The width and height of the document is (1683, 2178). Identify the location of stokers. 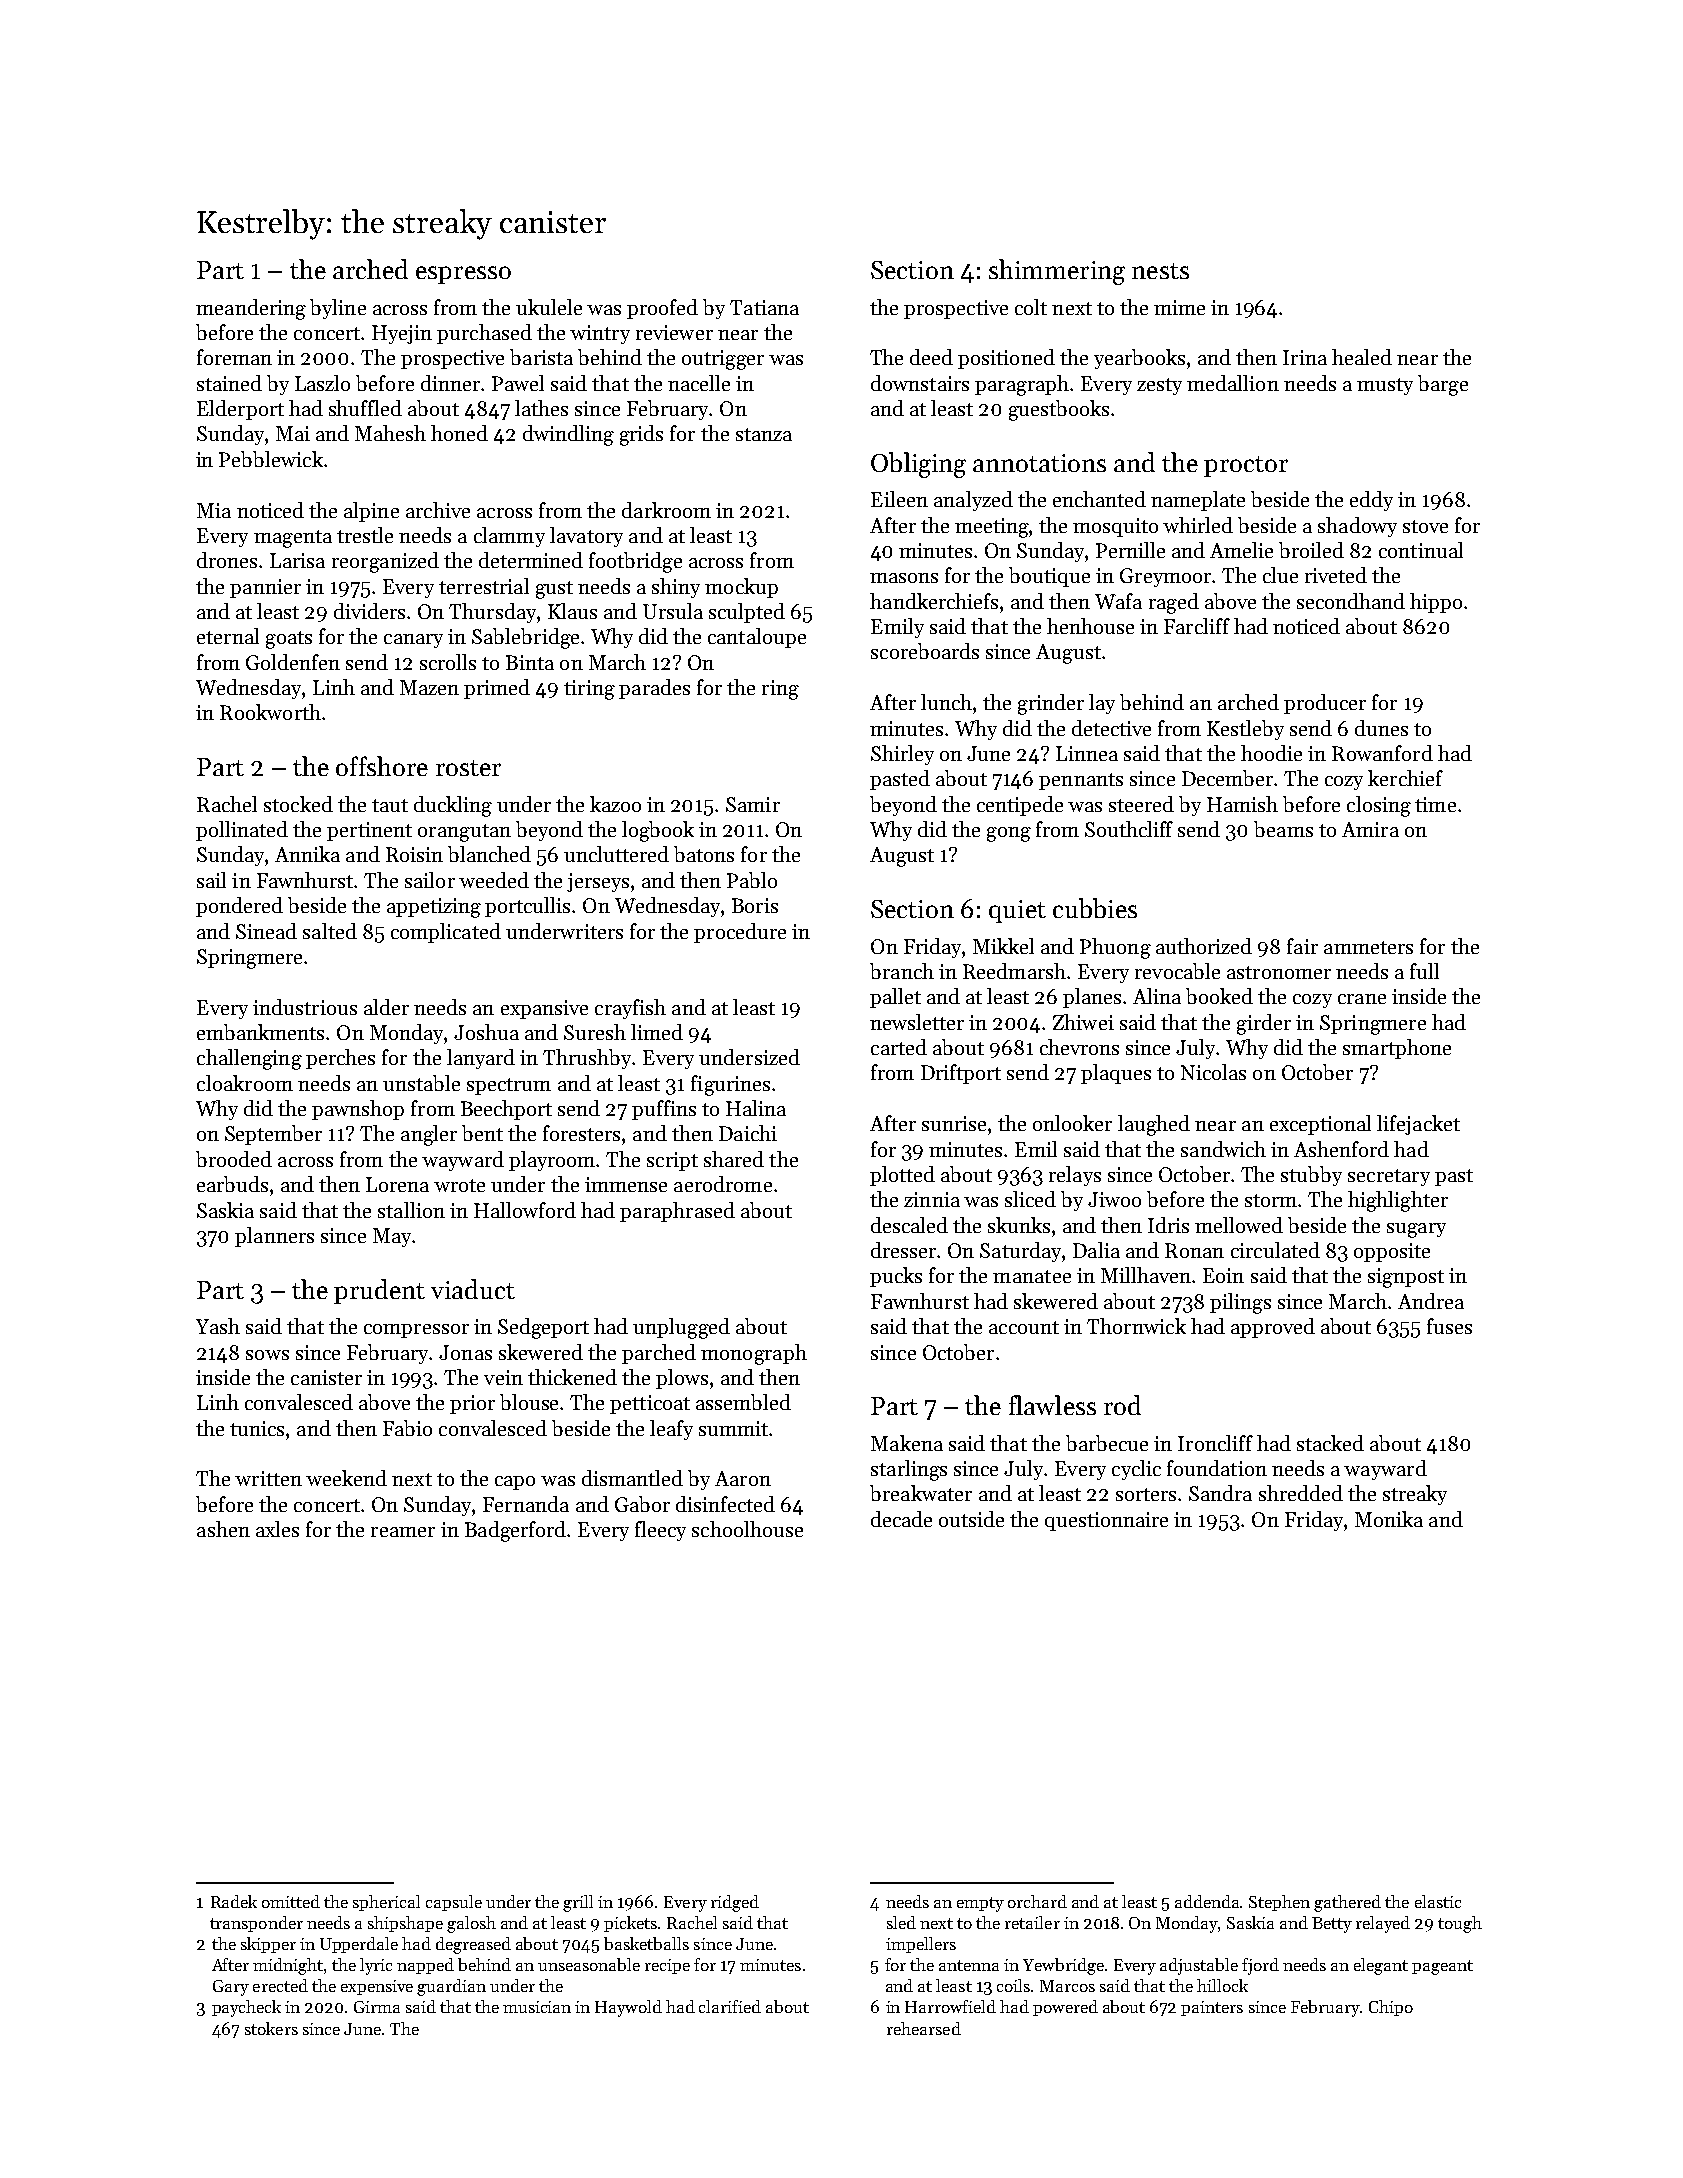
(271, 2028).
